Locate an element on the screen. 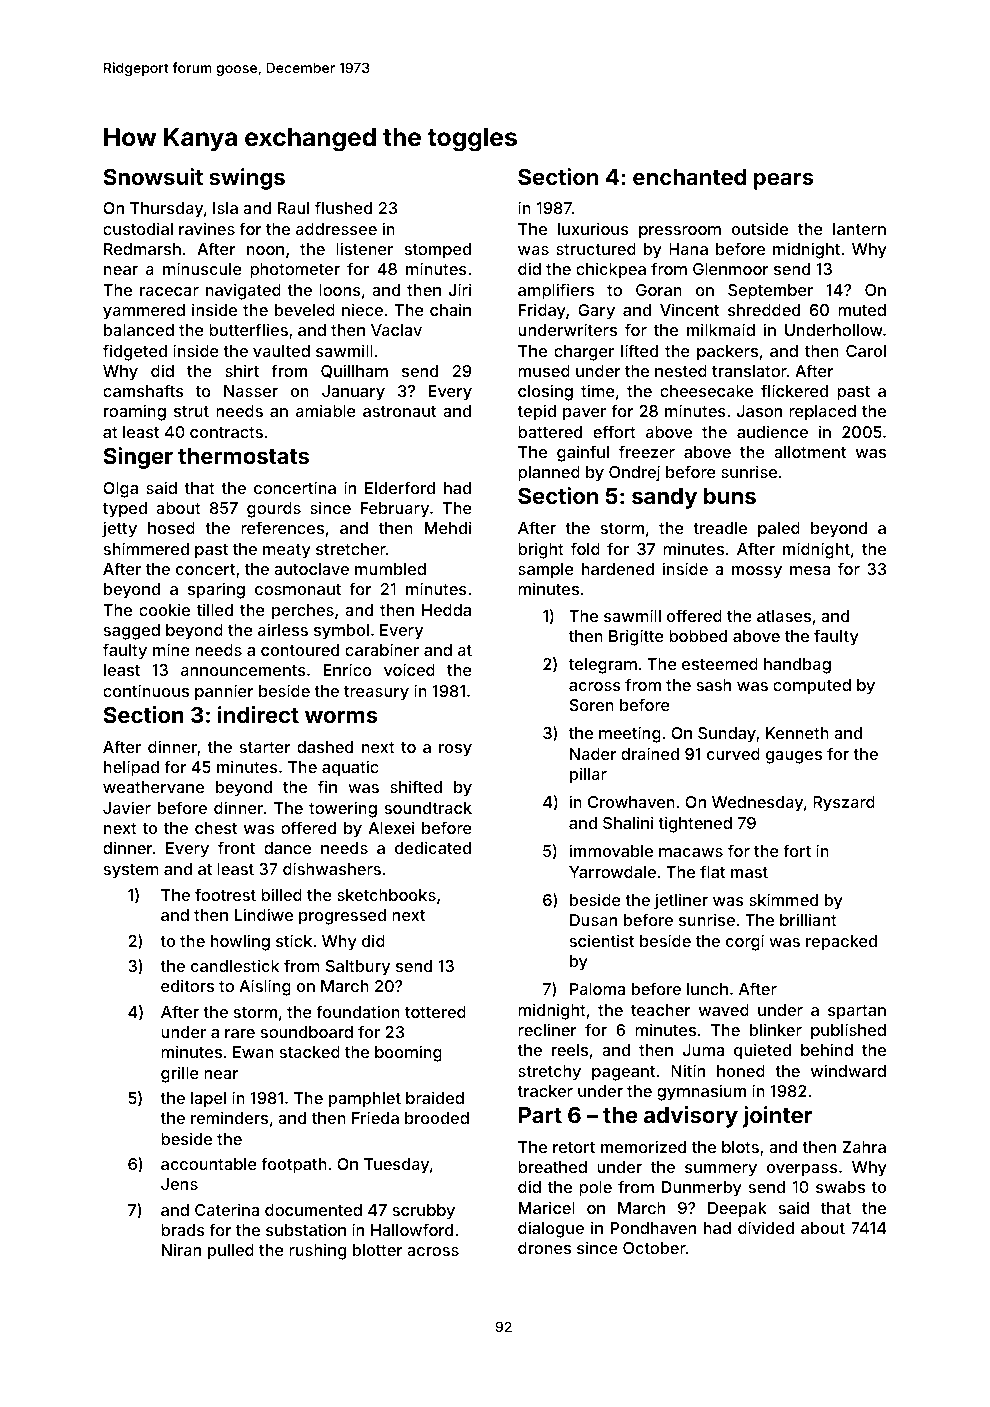 Image resolution: width=990 pixels, height=1407 pixels. Jason is located at coordinates (759, 411).
